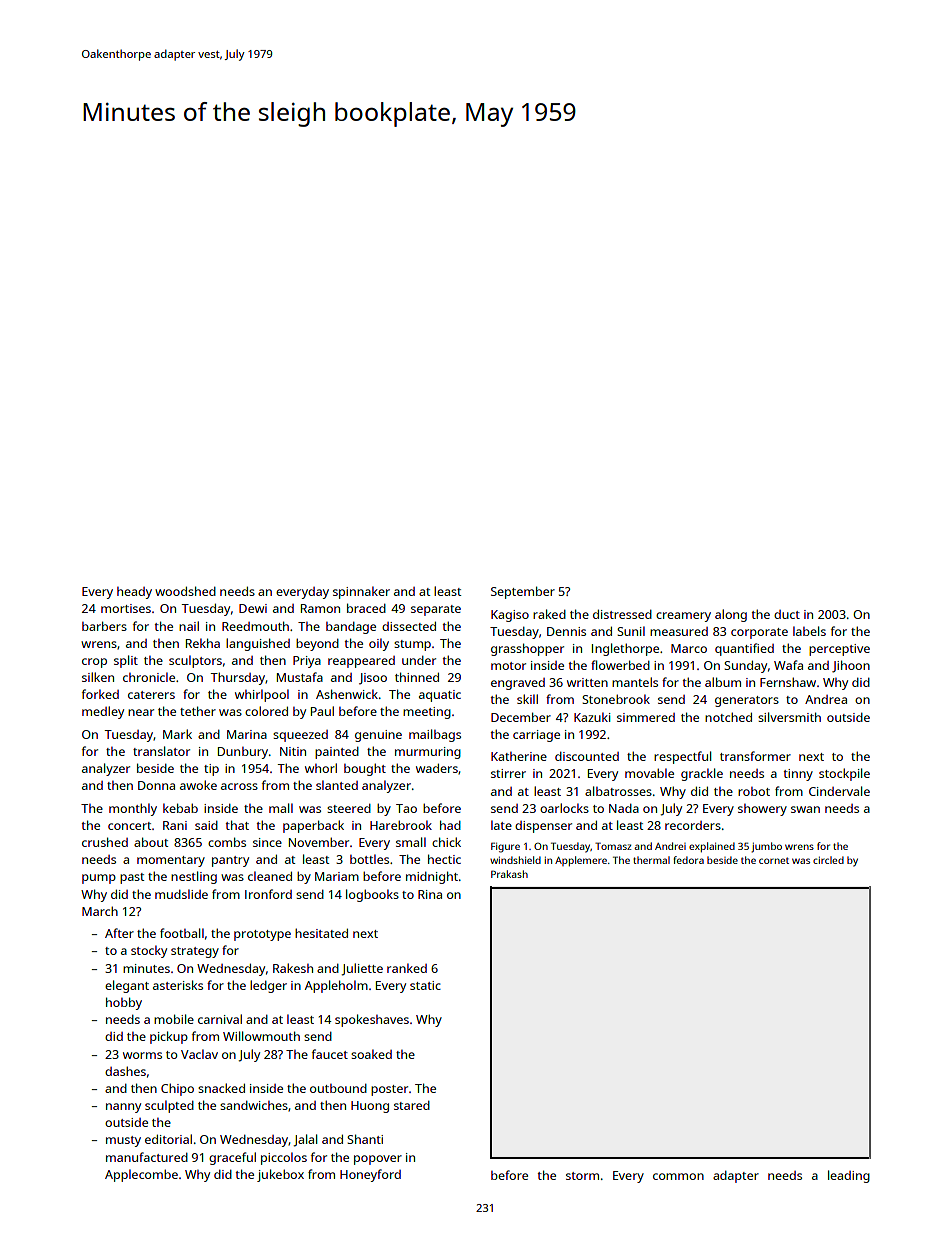 This document has height=1233, width=952. What do you see at coordinates (365, 1139) in the document?
I see `Shanti` at bounding box center [365, 1139].
